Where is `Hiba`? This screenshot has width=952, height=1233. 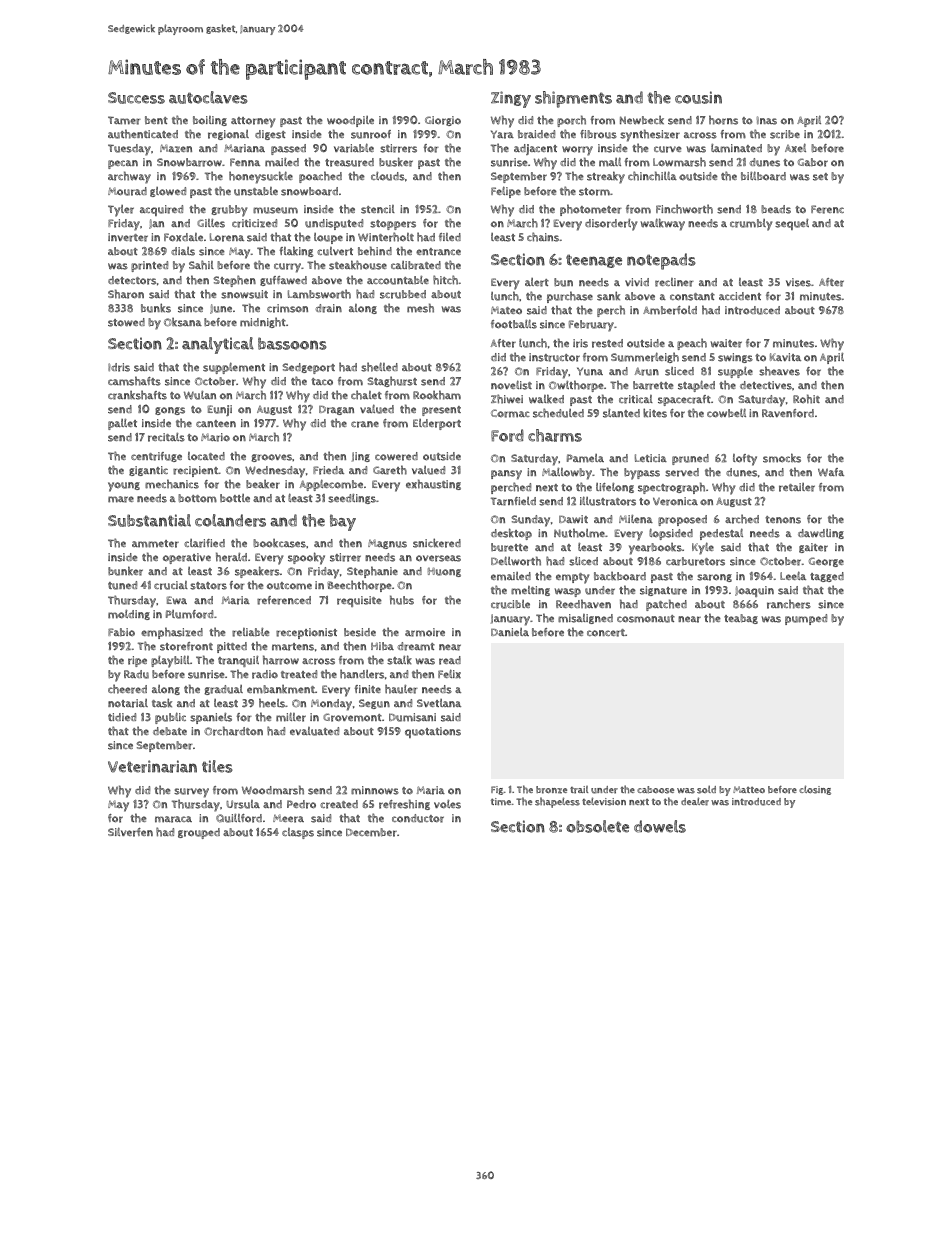 Hiba is located at coordinates (382, 646).
